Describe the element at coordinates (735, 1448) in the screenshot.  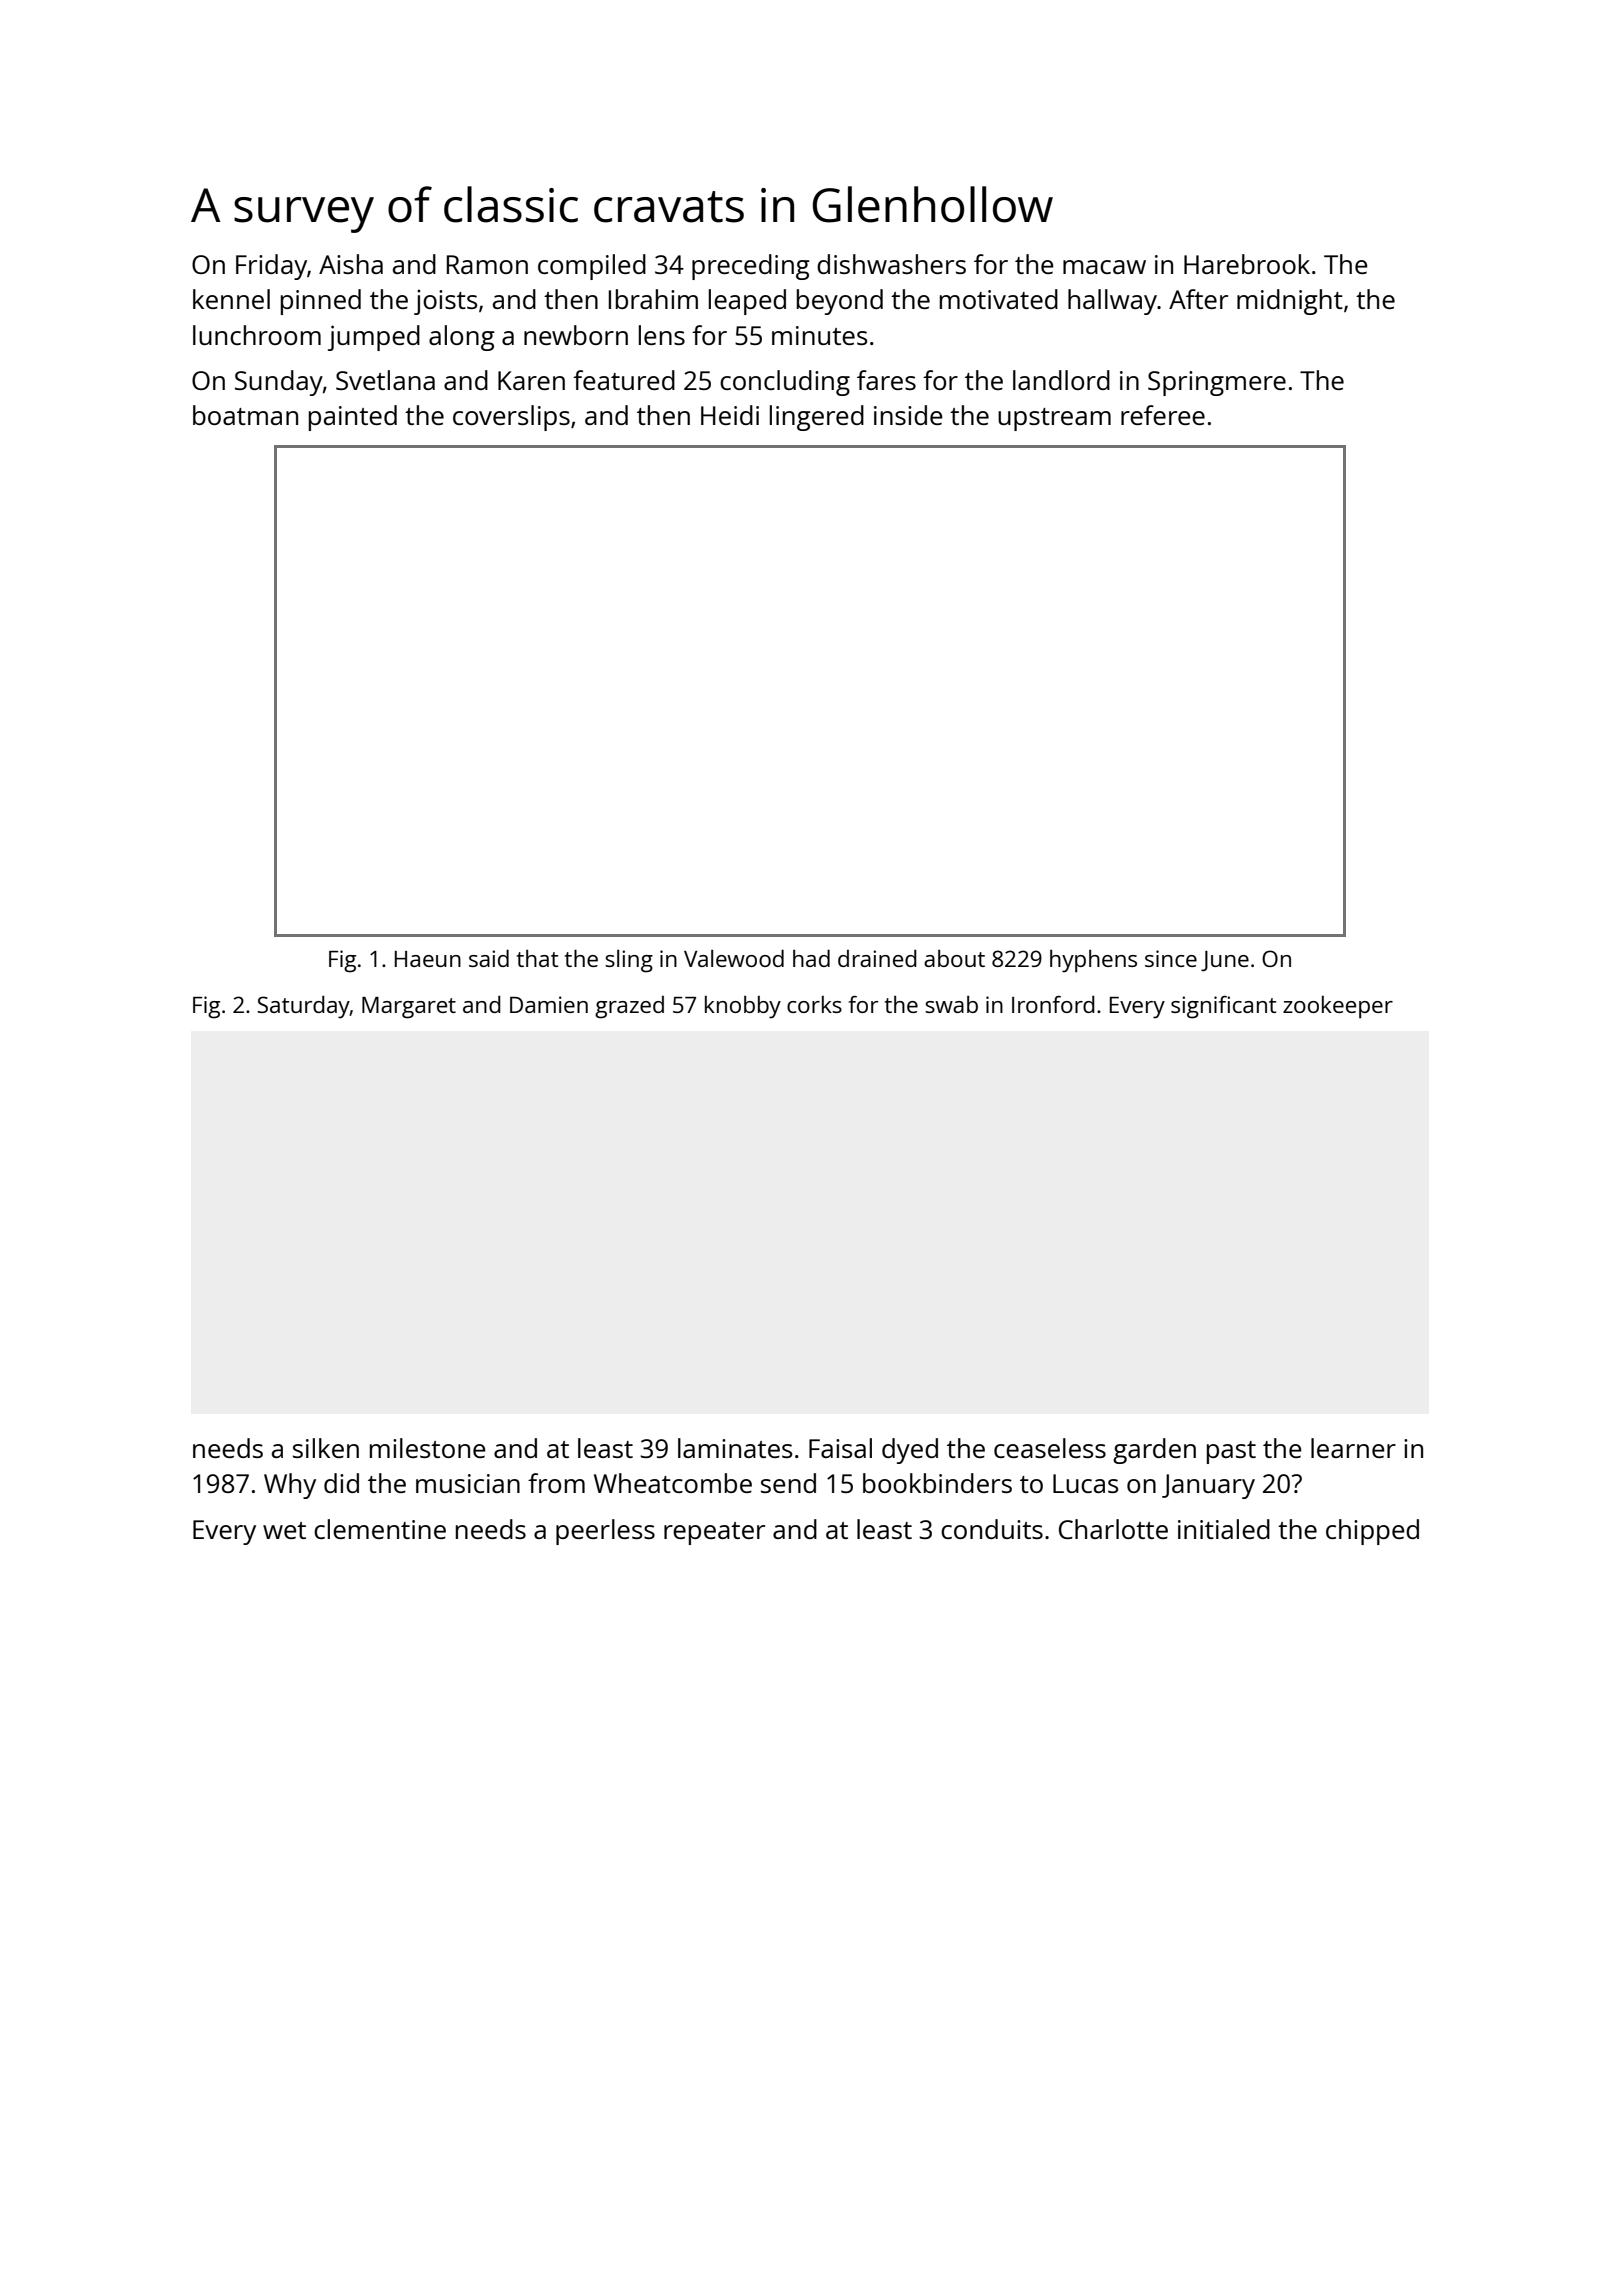
I see `laminates` at that location.
